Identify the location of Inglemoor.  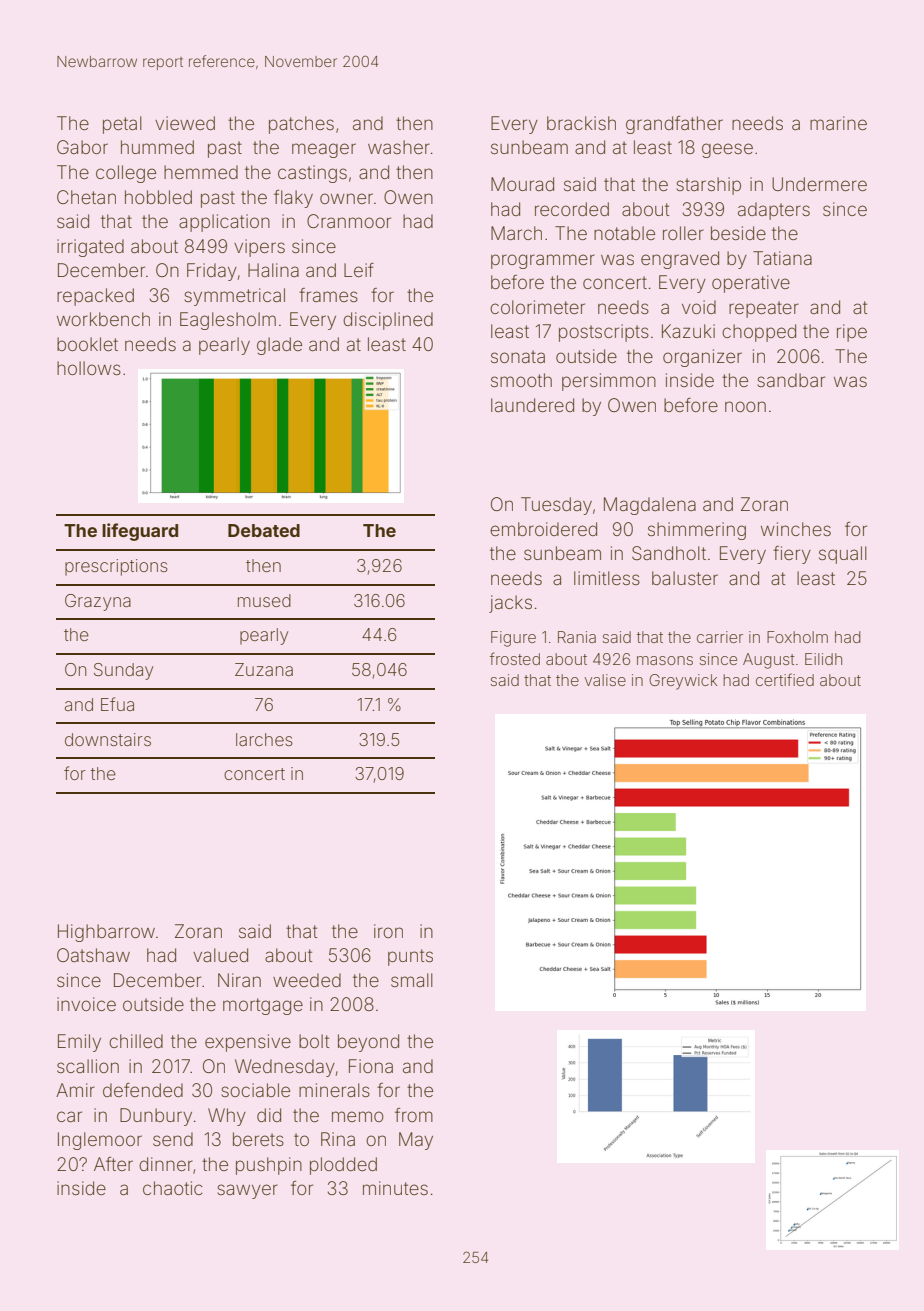
(100, 1141).
